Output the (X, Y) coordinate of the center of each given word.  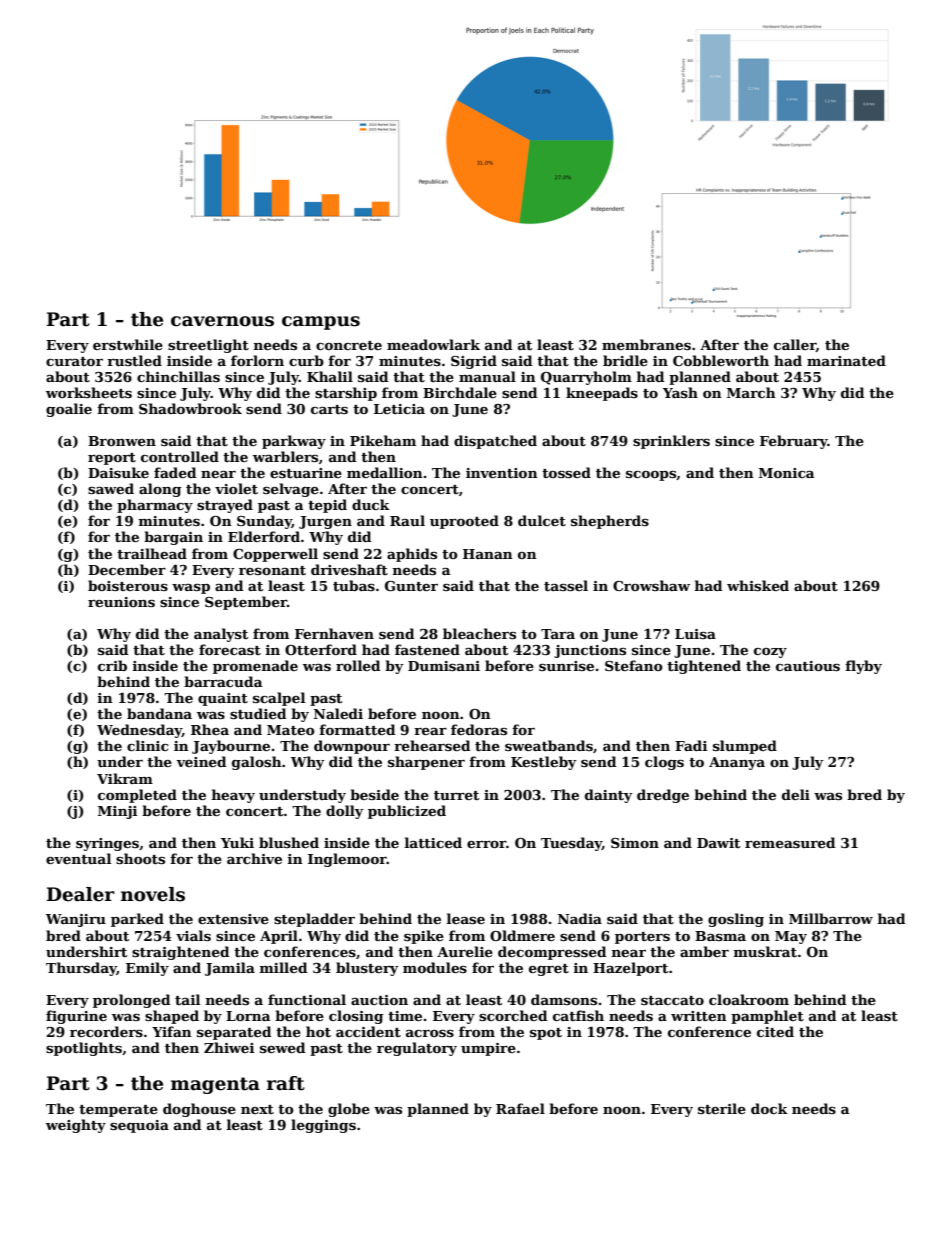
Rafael (520, 1108)
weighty (76, 1126)
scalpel (279, 699)
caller (795, 345)
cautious (808, 666)
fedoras (479, 729)
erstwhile (128, 344)
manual (487, 376)
